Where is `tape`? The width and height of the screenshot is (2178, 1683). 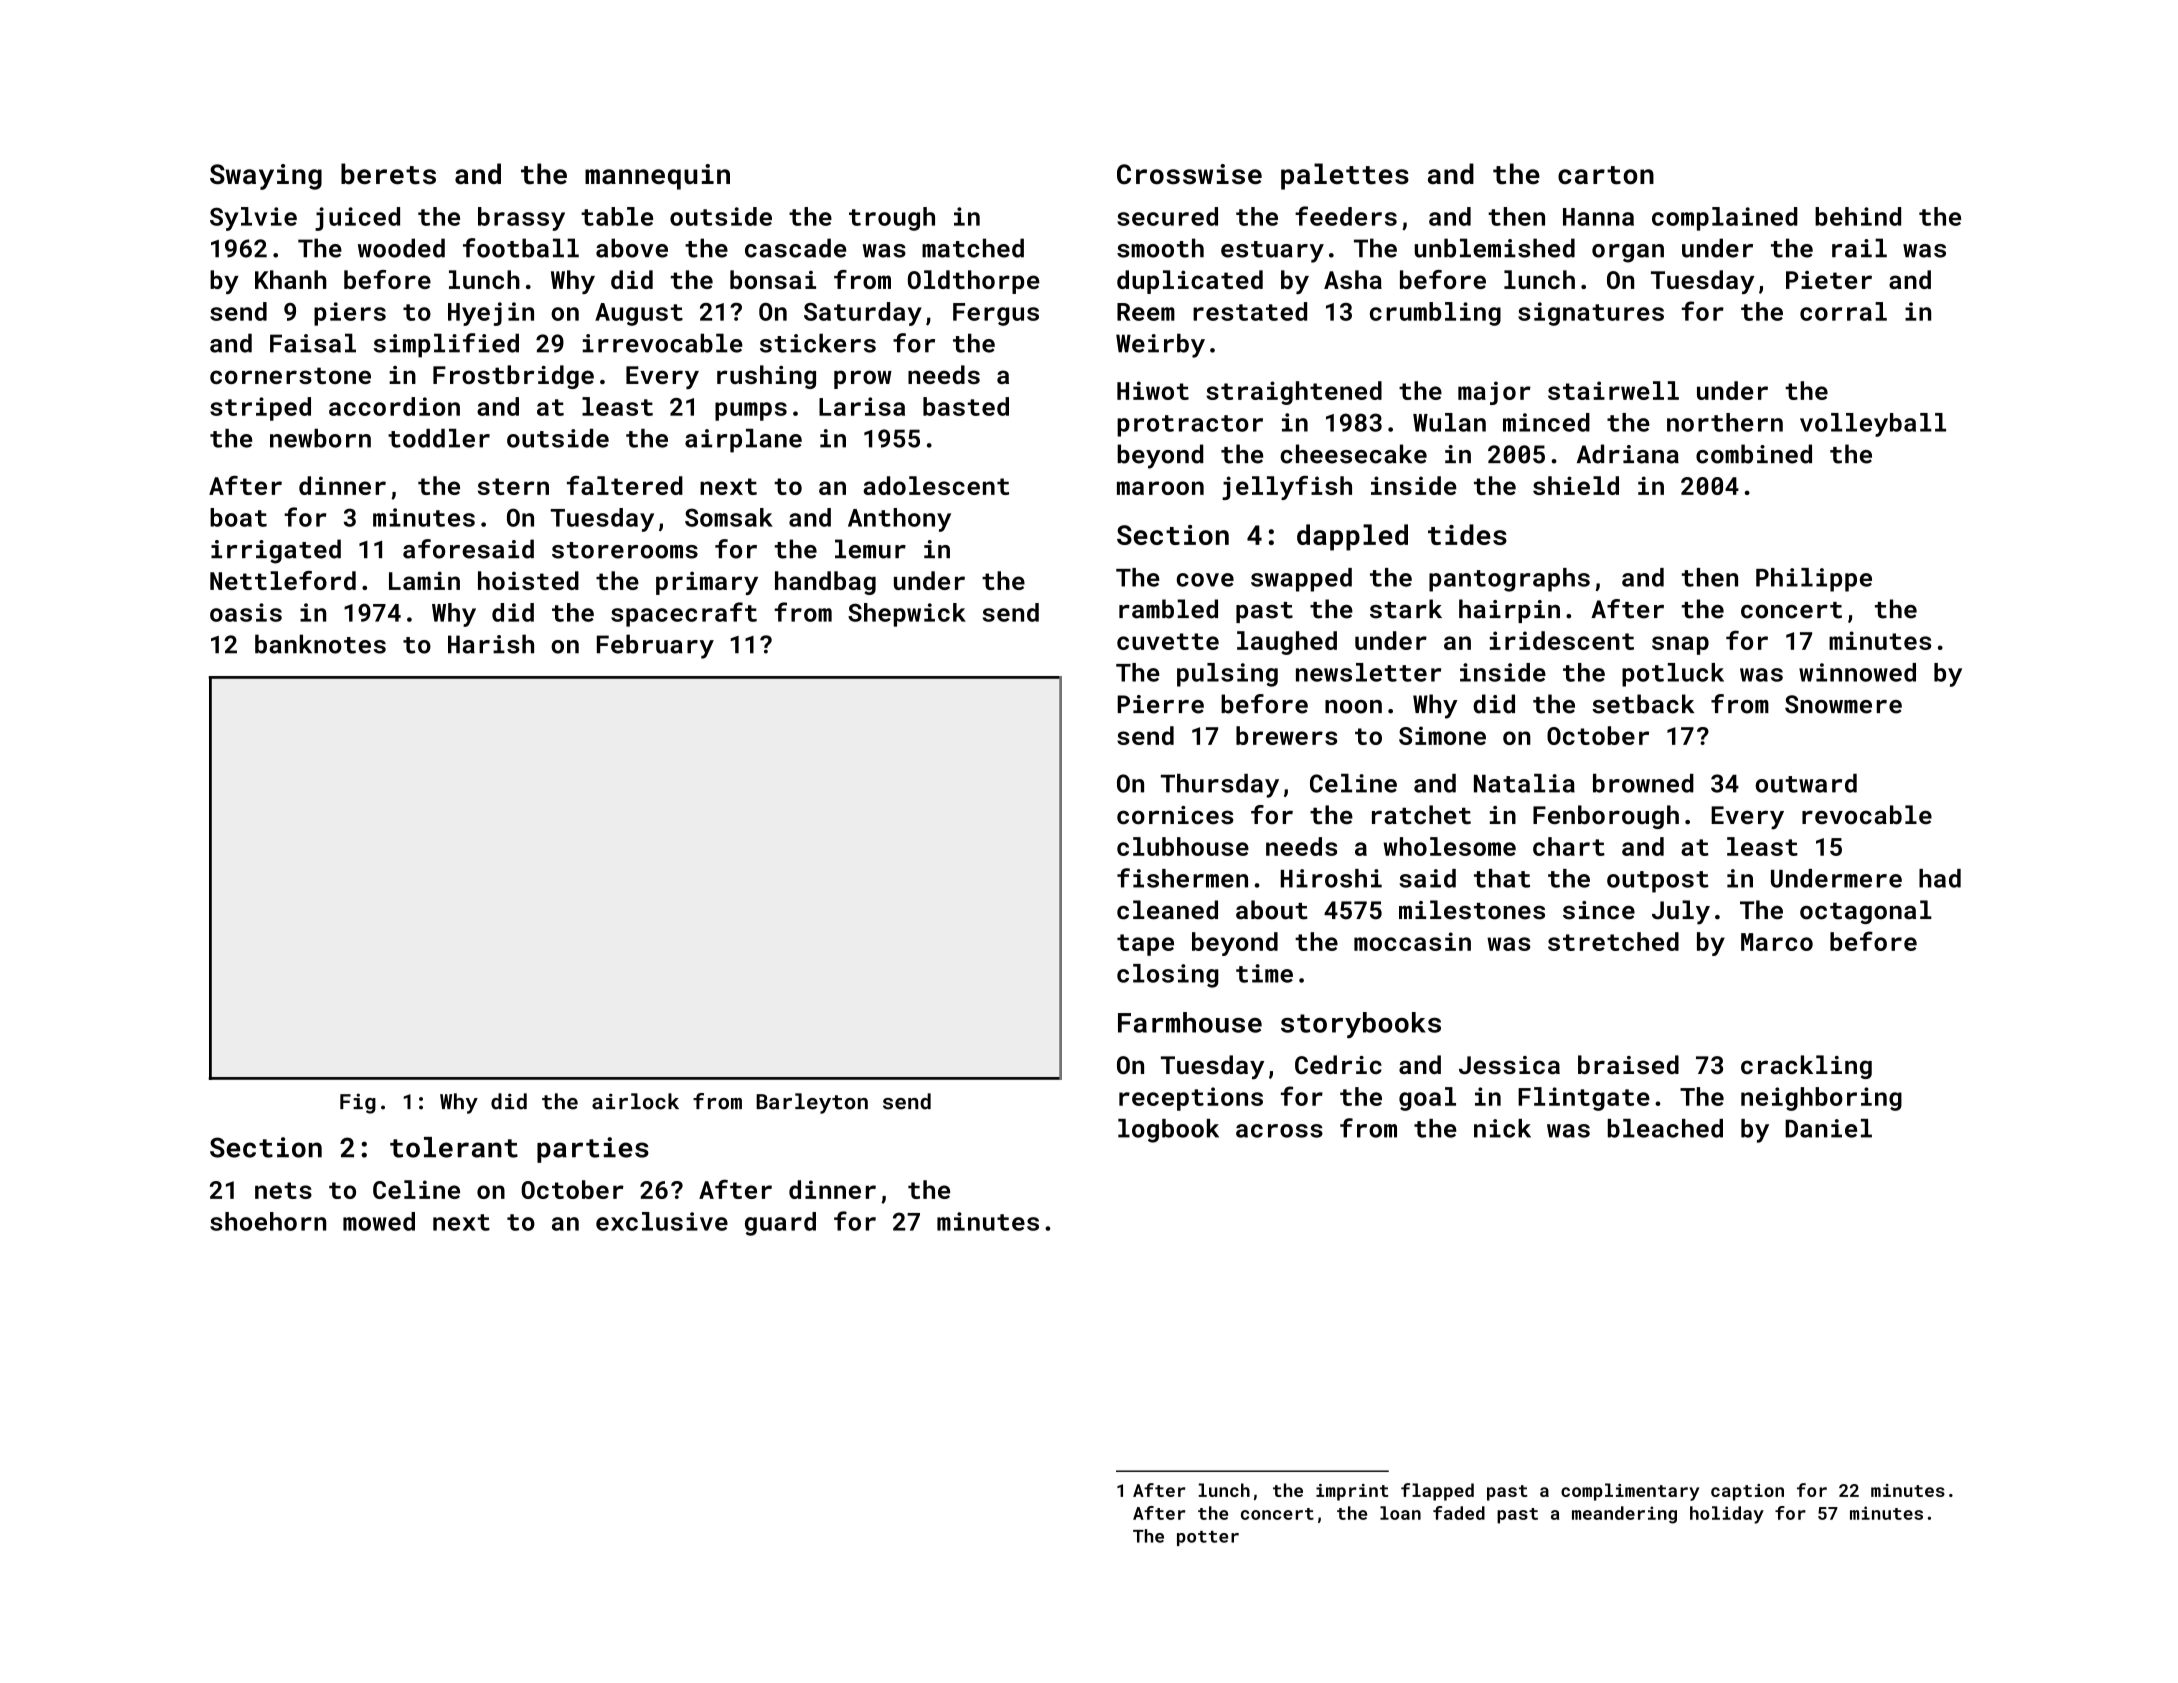 tape is located at coordinates (1145, 945).
